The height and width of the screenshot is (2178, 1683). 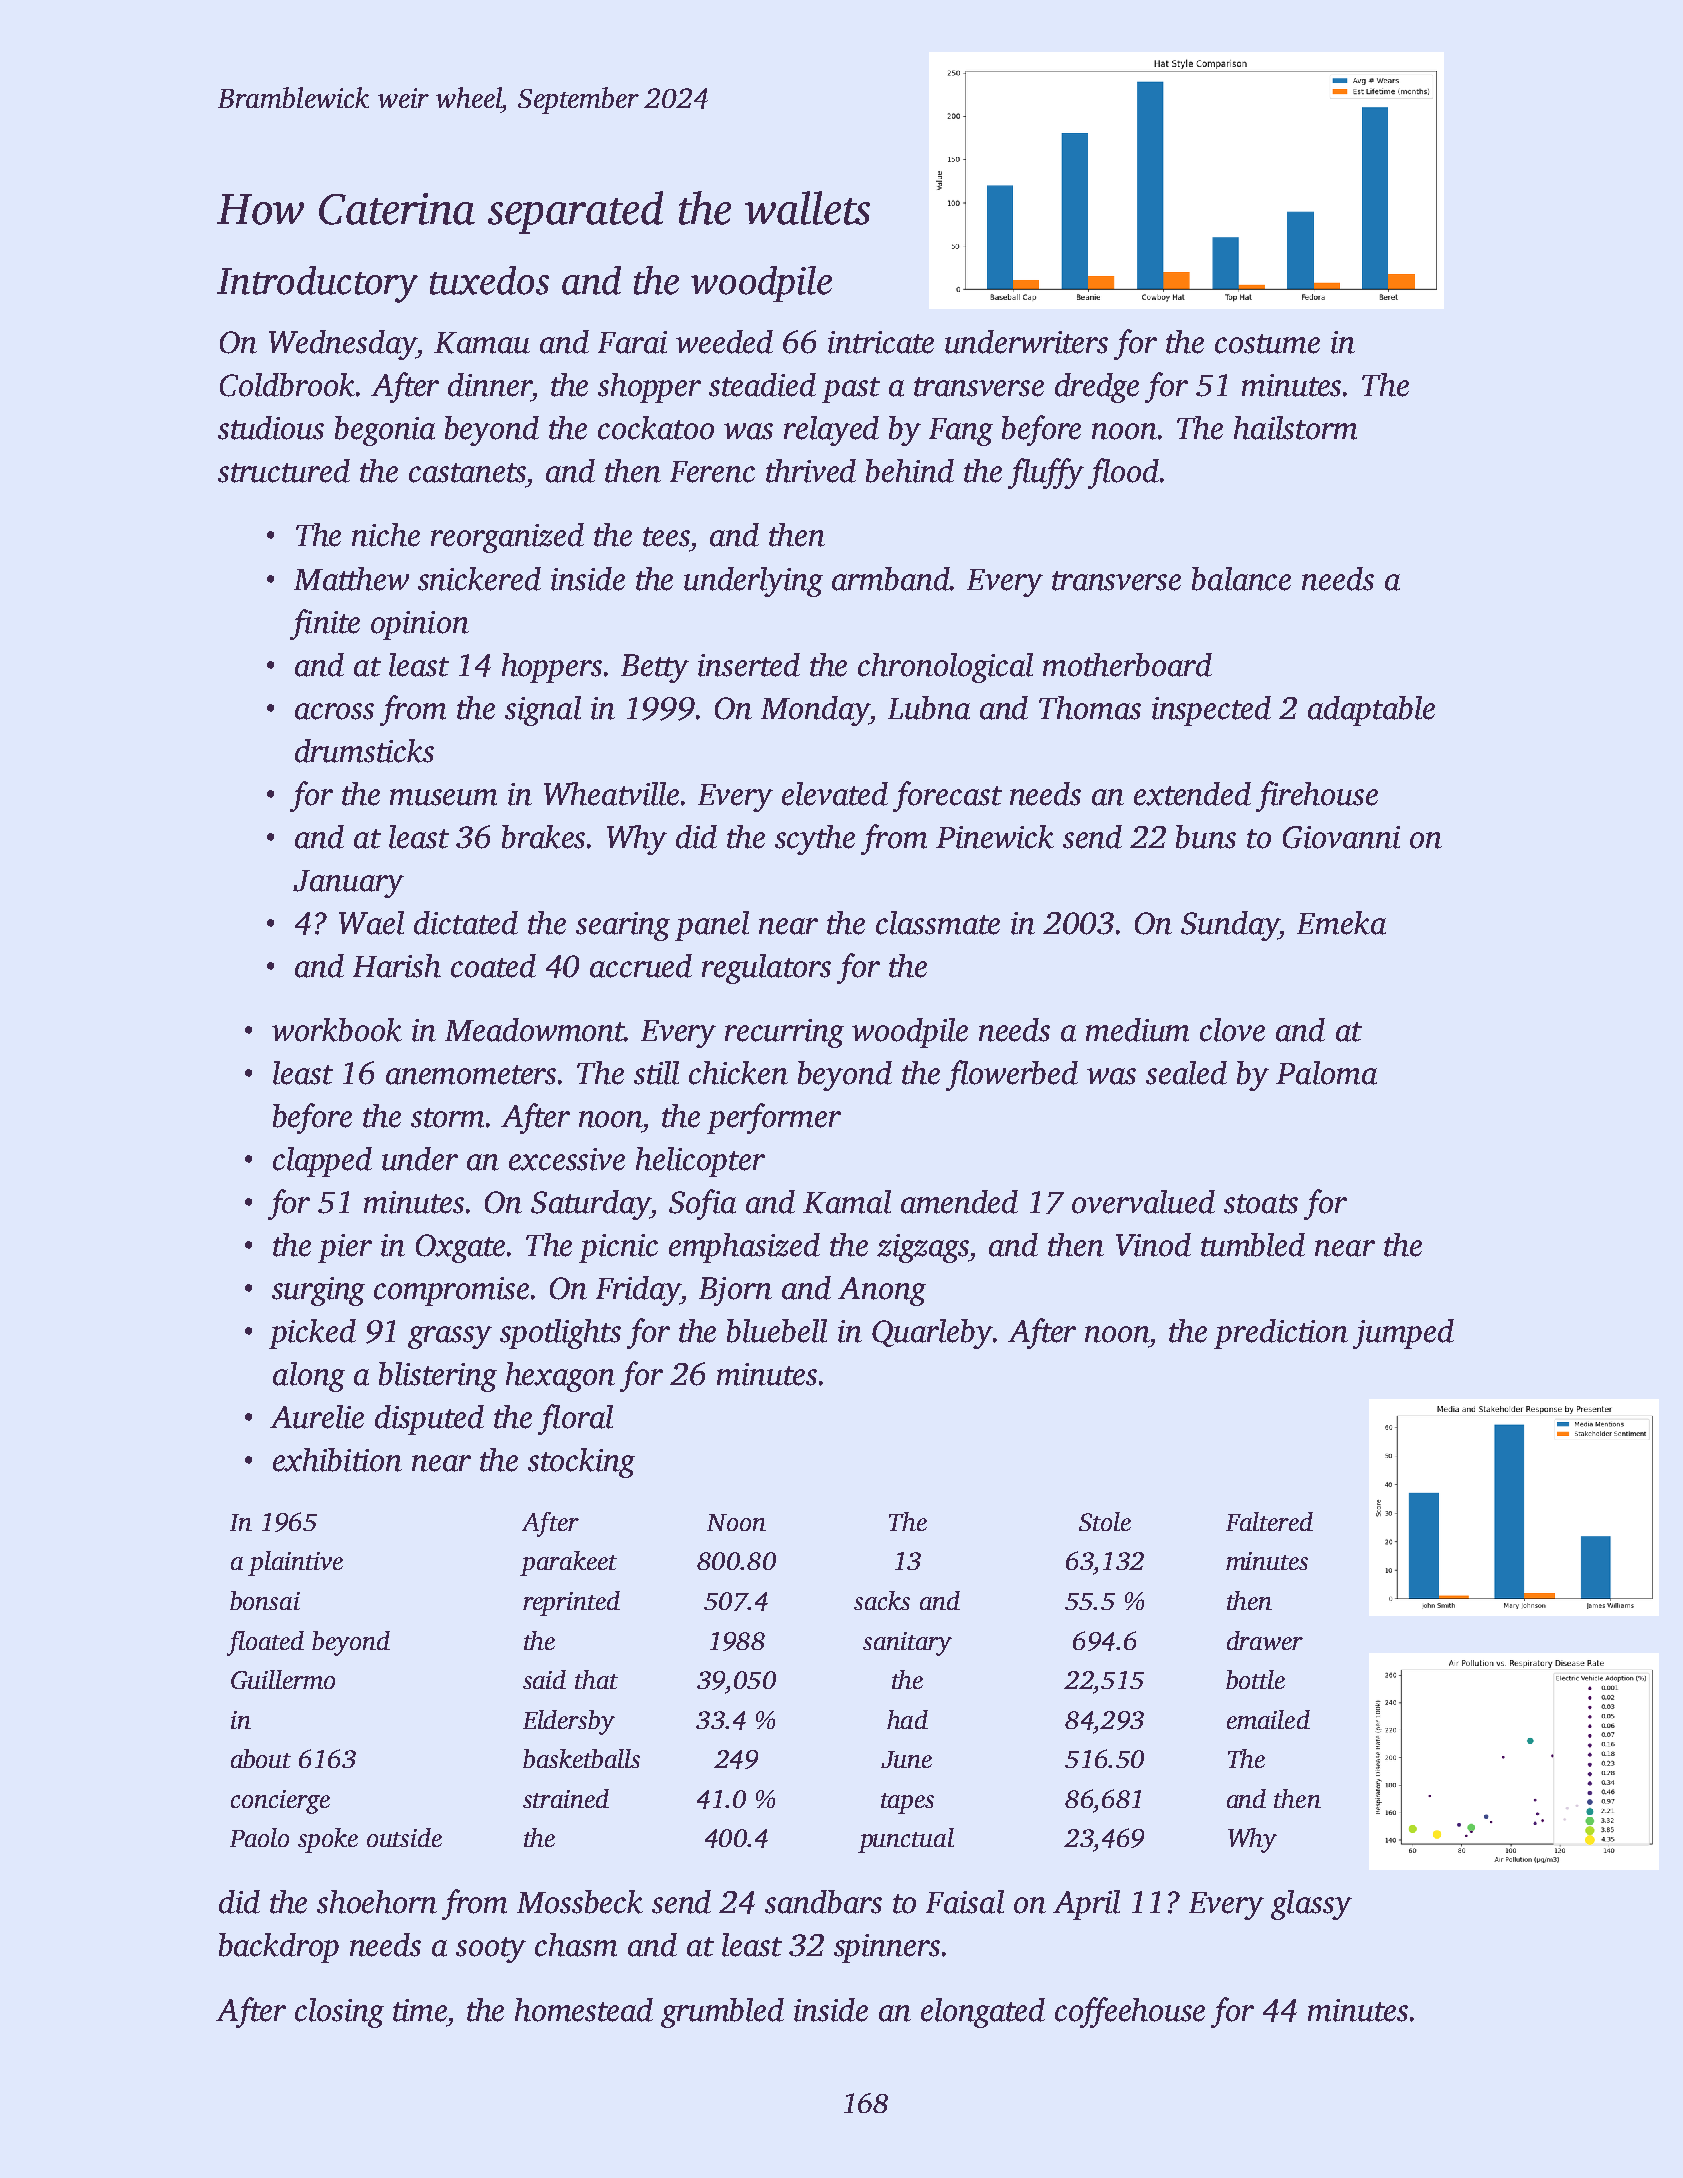 I want to click on coffeehouse, so click(x=1130, y=2012).
